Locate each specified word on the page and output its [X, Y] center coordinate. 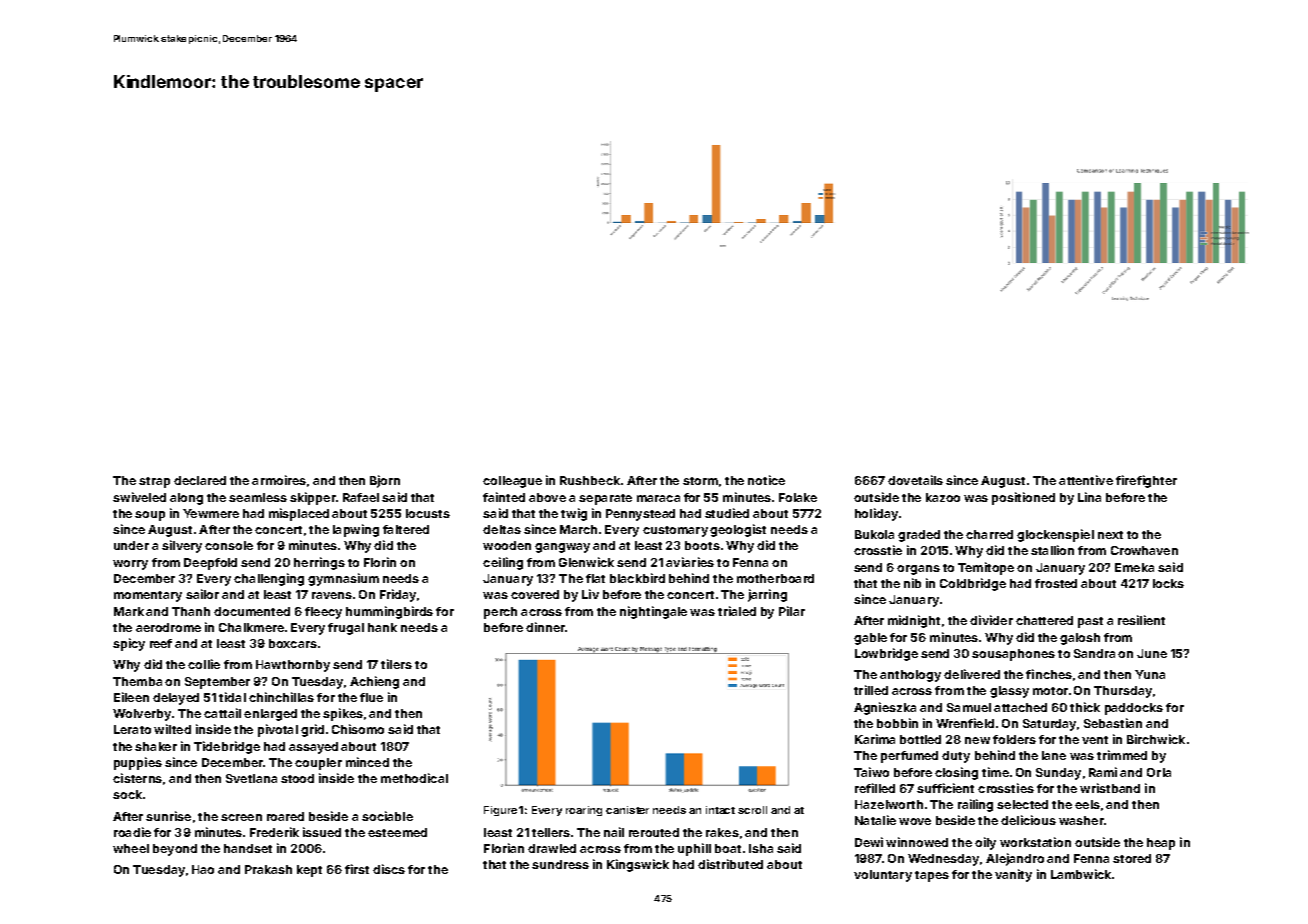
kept [309, 871]
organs [918, 570]
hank [382, 627]
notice [766, 480]
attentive [1086, 480]
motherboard [775, 578]
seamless [258, 497]
